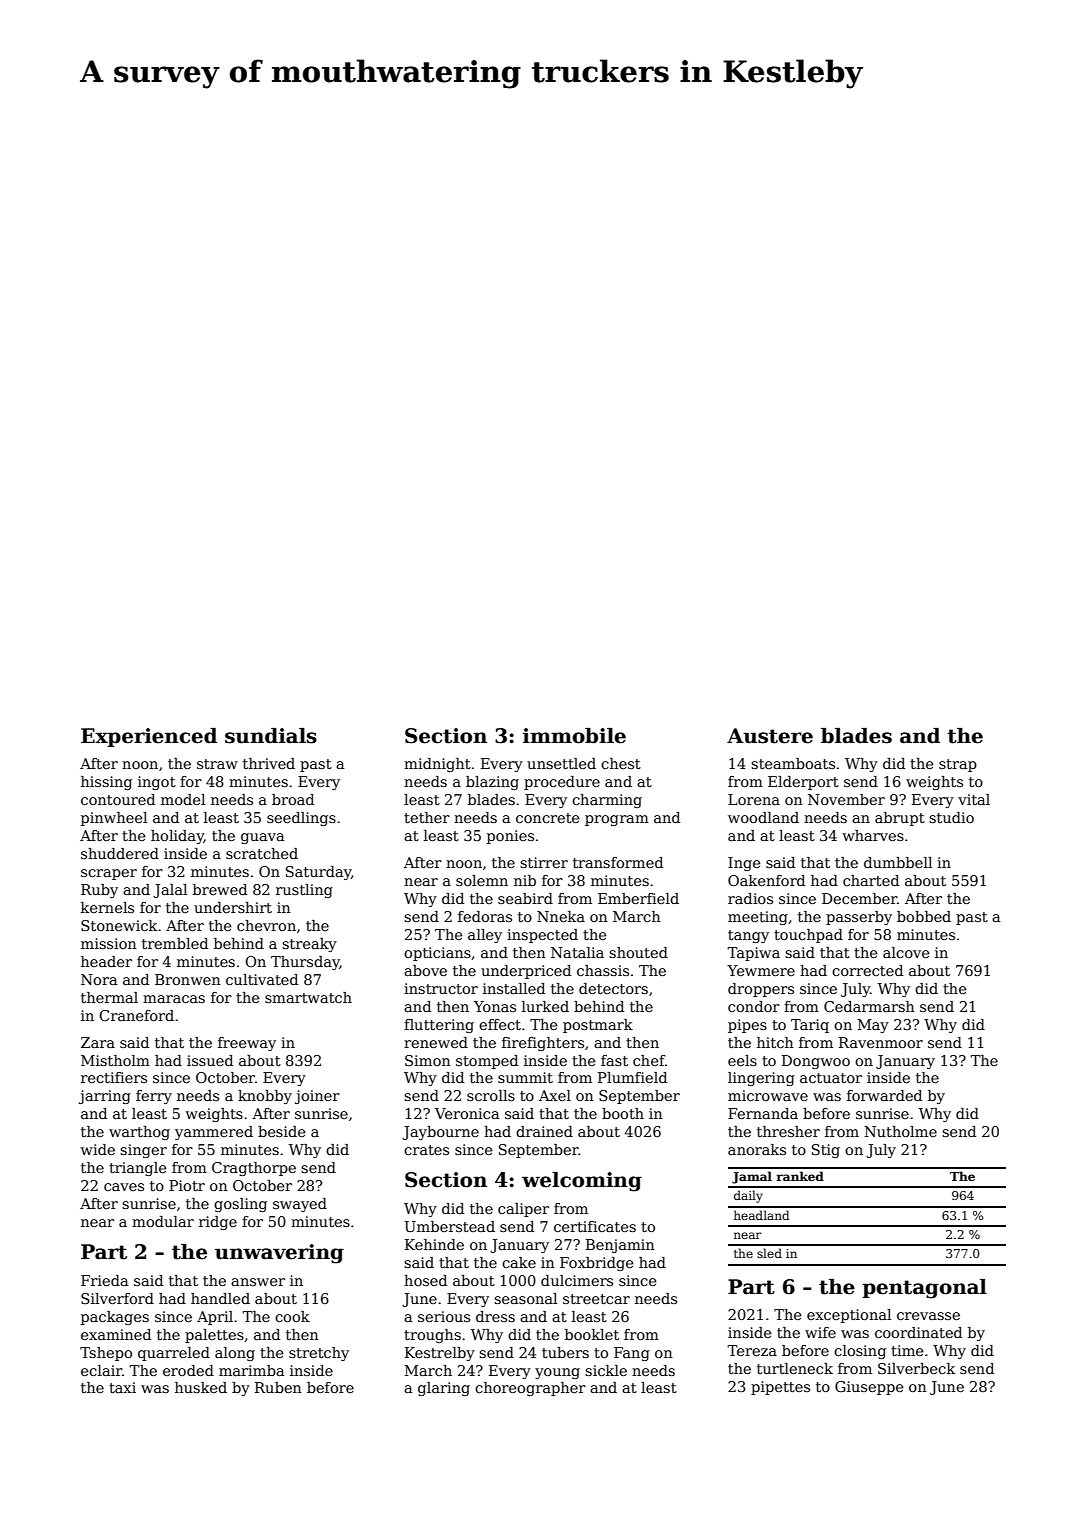 This screenshot has width=1086, height=1536. I want to click on passerby, so click(859, 918).
